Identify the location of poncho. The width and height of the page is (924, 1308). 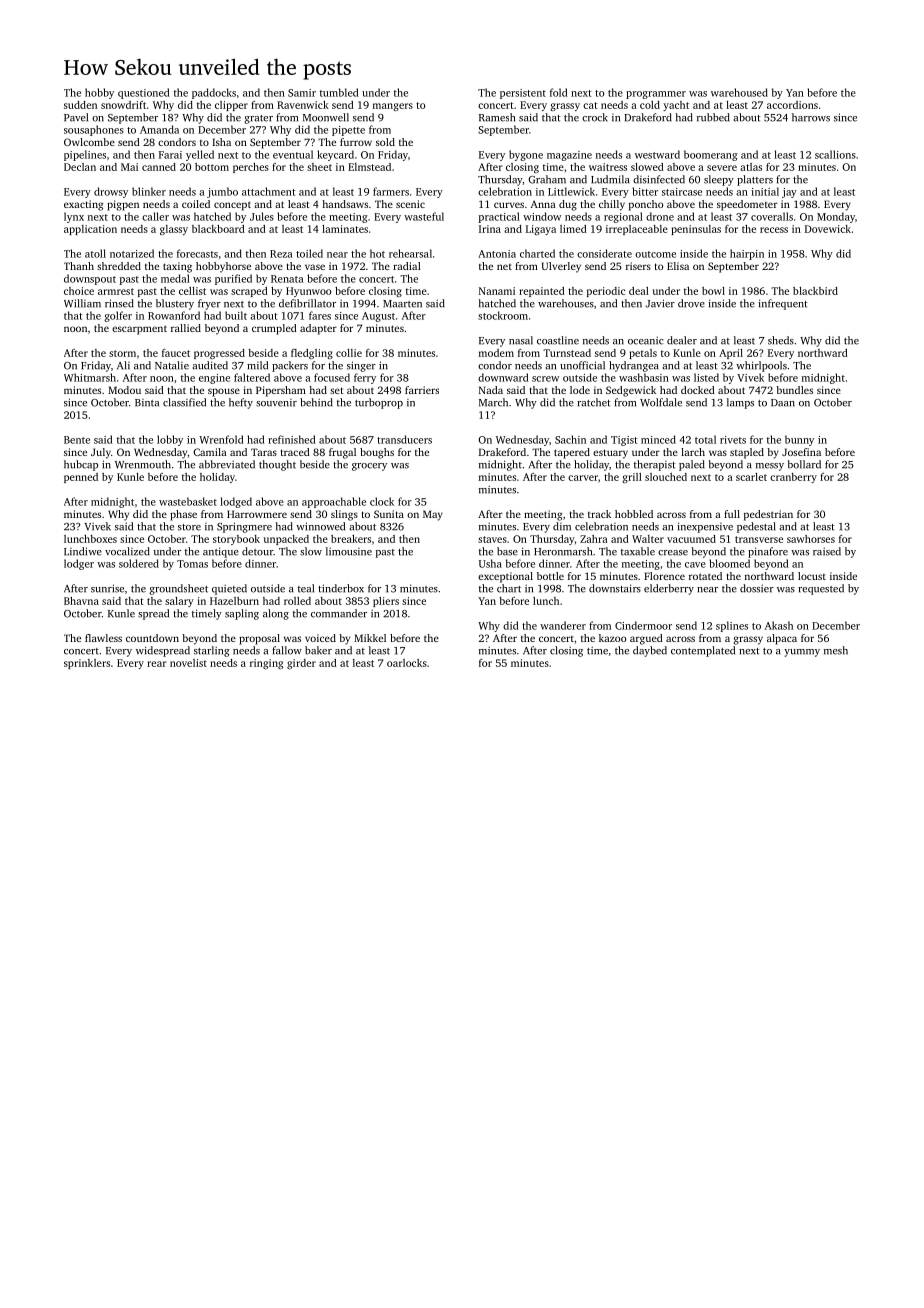
(646, 205).
